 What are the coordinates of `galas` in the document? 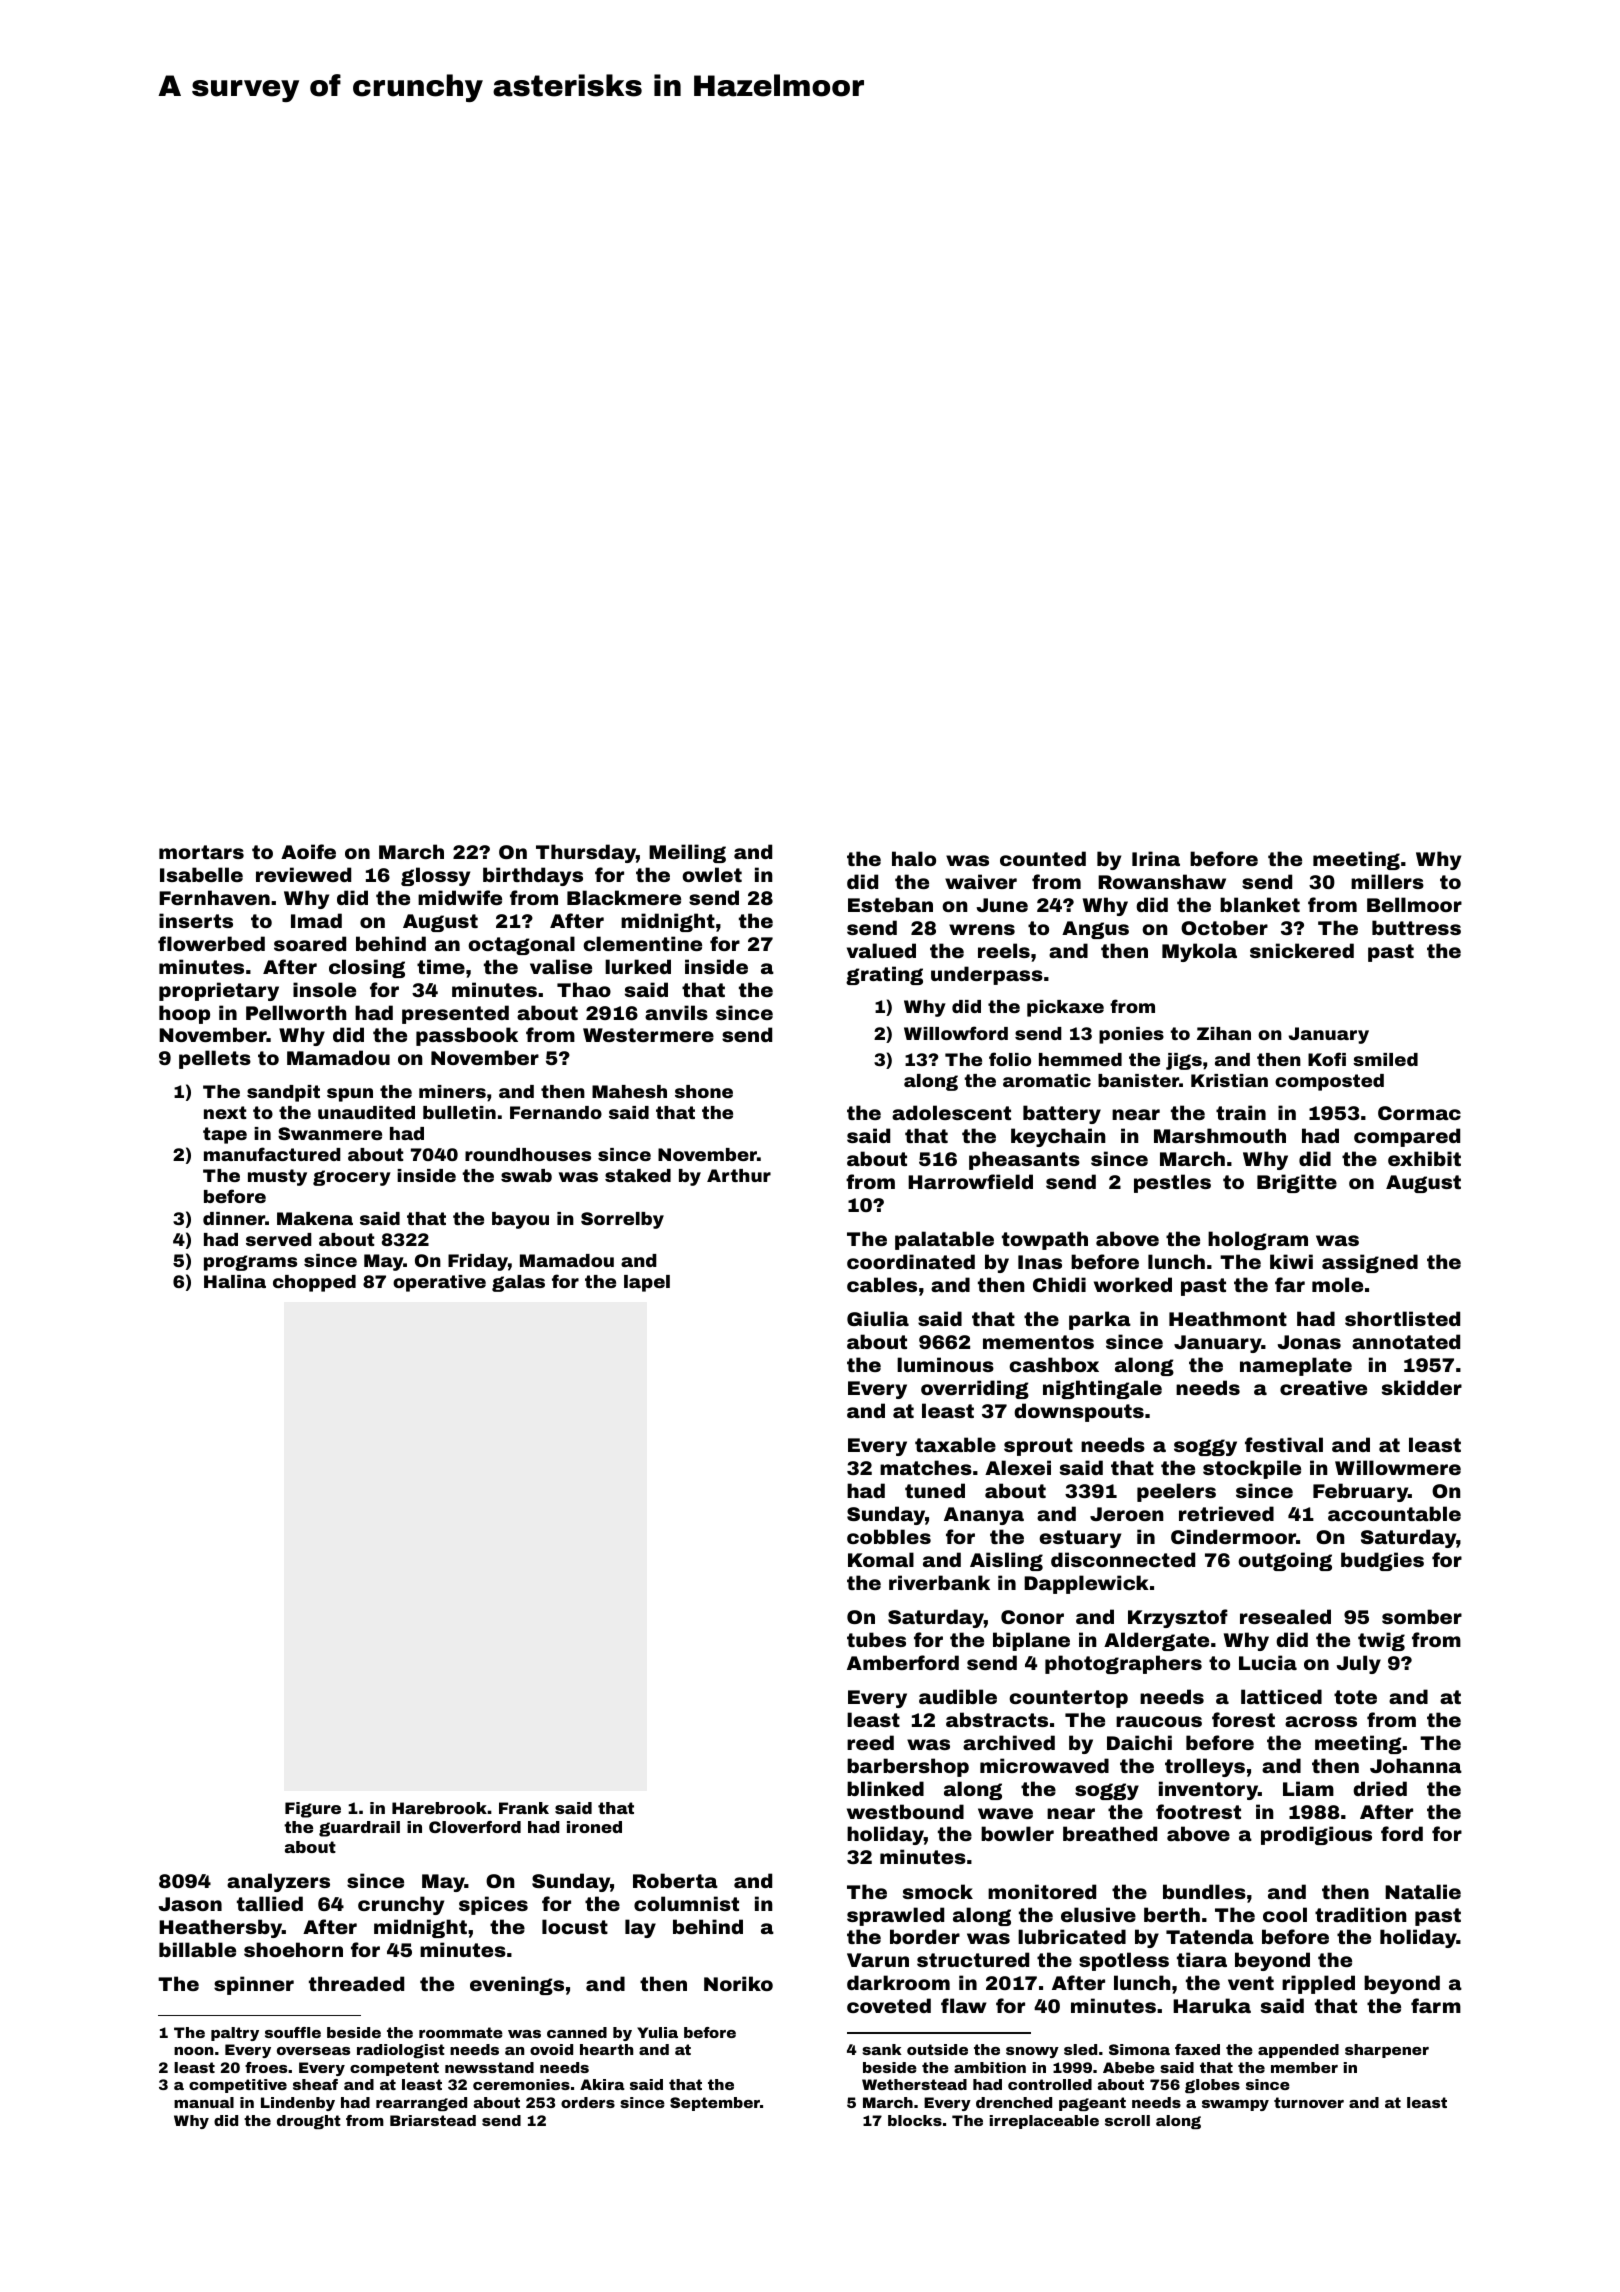 It's located at (518, 1283).
